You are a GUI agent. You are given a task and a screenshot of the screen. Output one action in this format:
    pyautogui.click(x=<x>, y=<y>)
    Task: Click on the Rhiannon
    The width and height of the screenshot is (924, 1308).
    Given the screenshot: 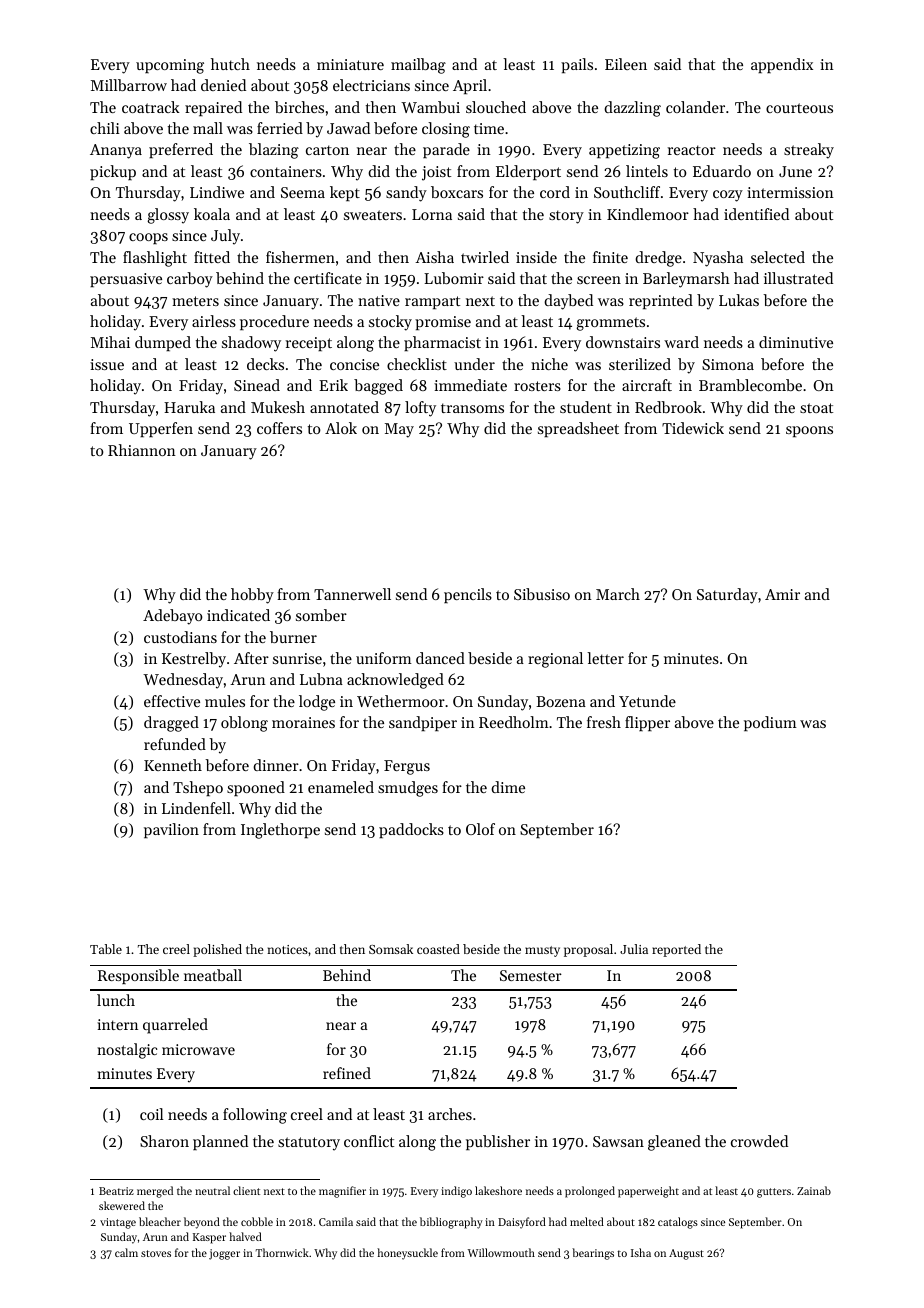 What is the action you would take?
    pyautogui.click(x=142, y=450)
